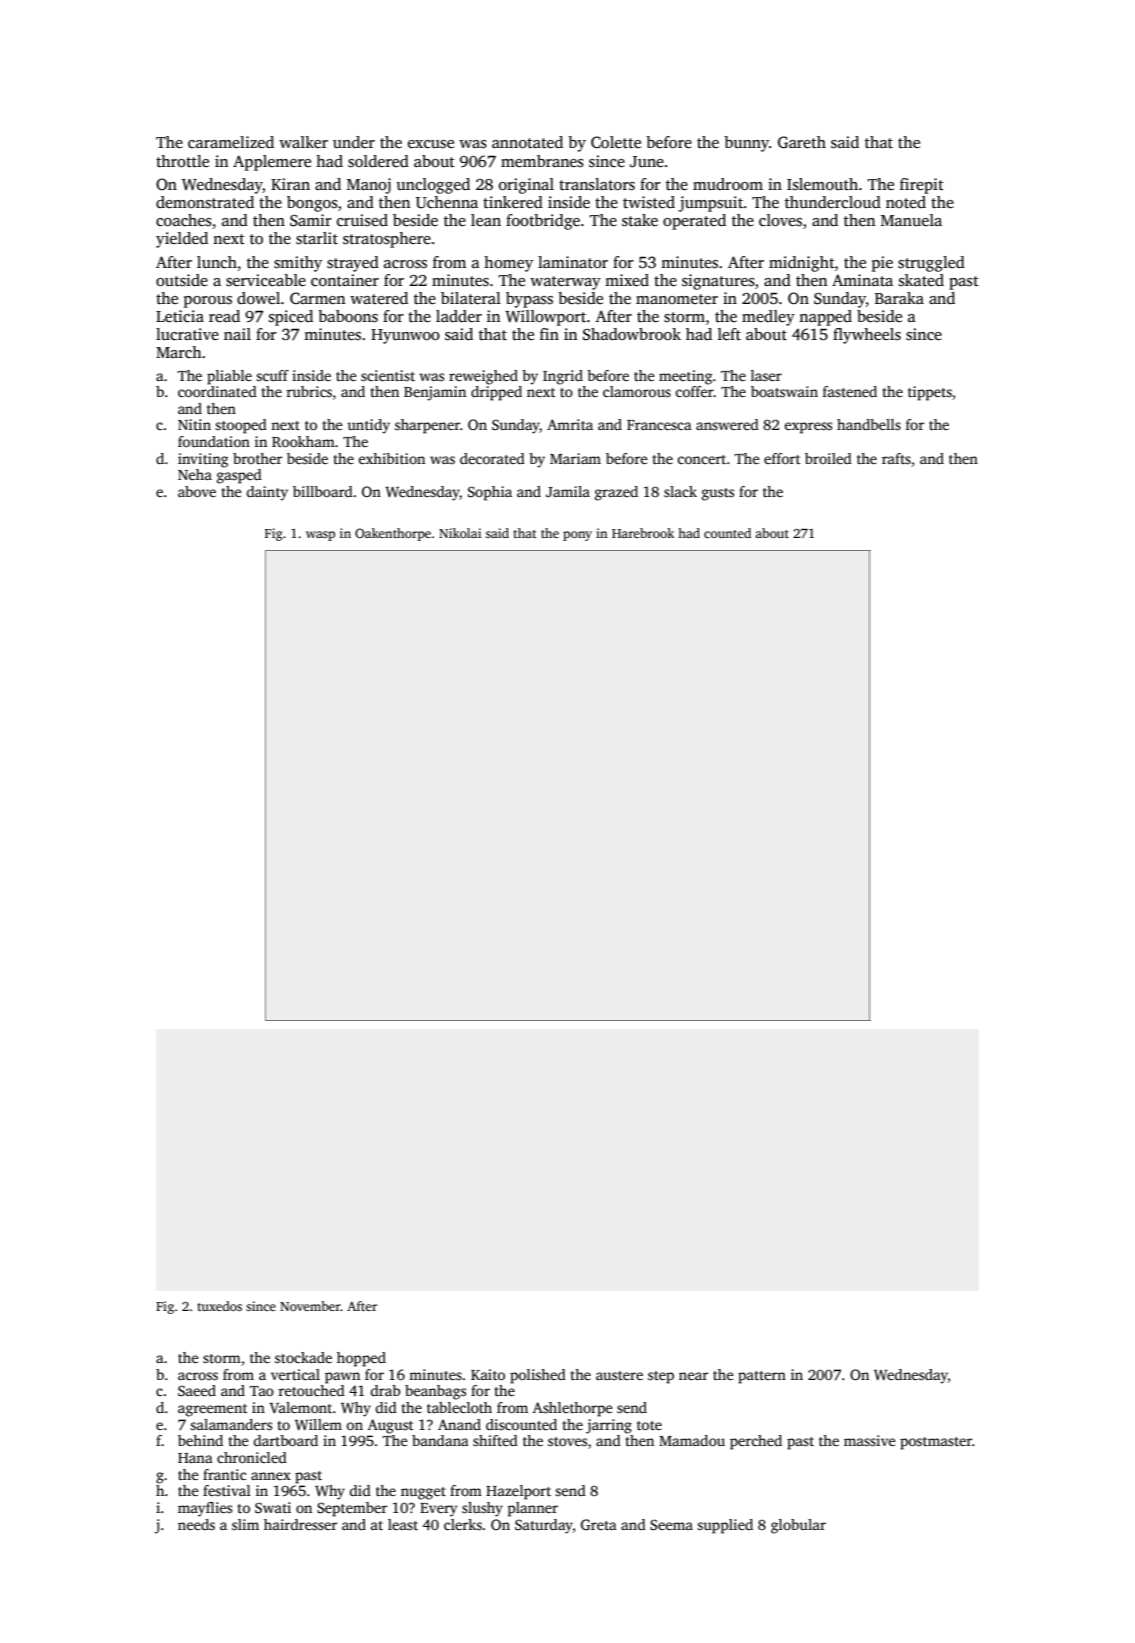 The height and width of the screenshot is (1643, 1135). Describe the element at coordinates (290, 184) in the screenshot. I see `Kiran` at that location.
